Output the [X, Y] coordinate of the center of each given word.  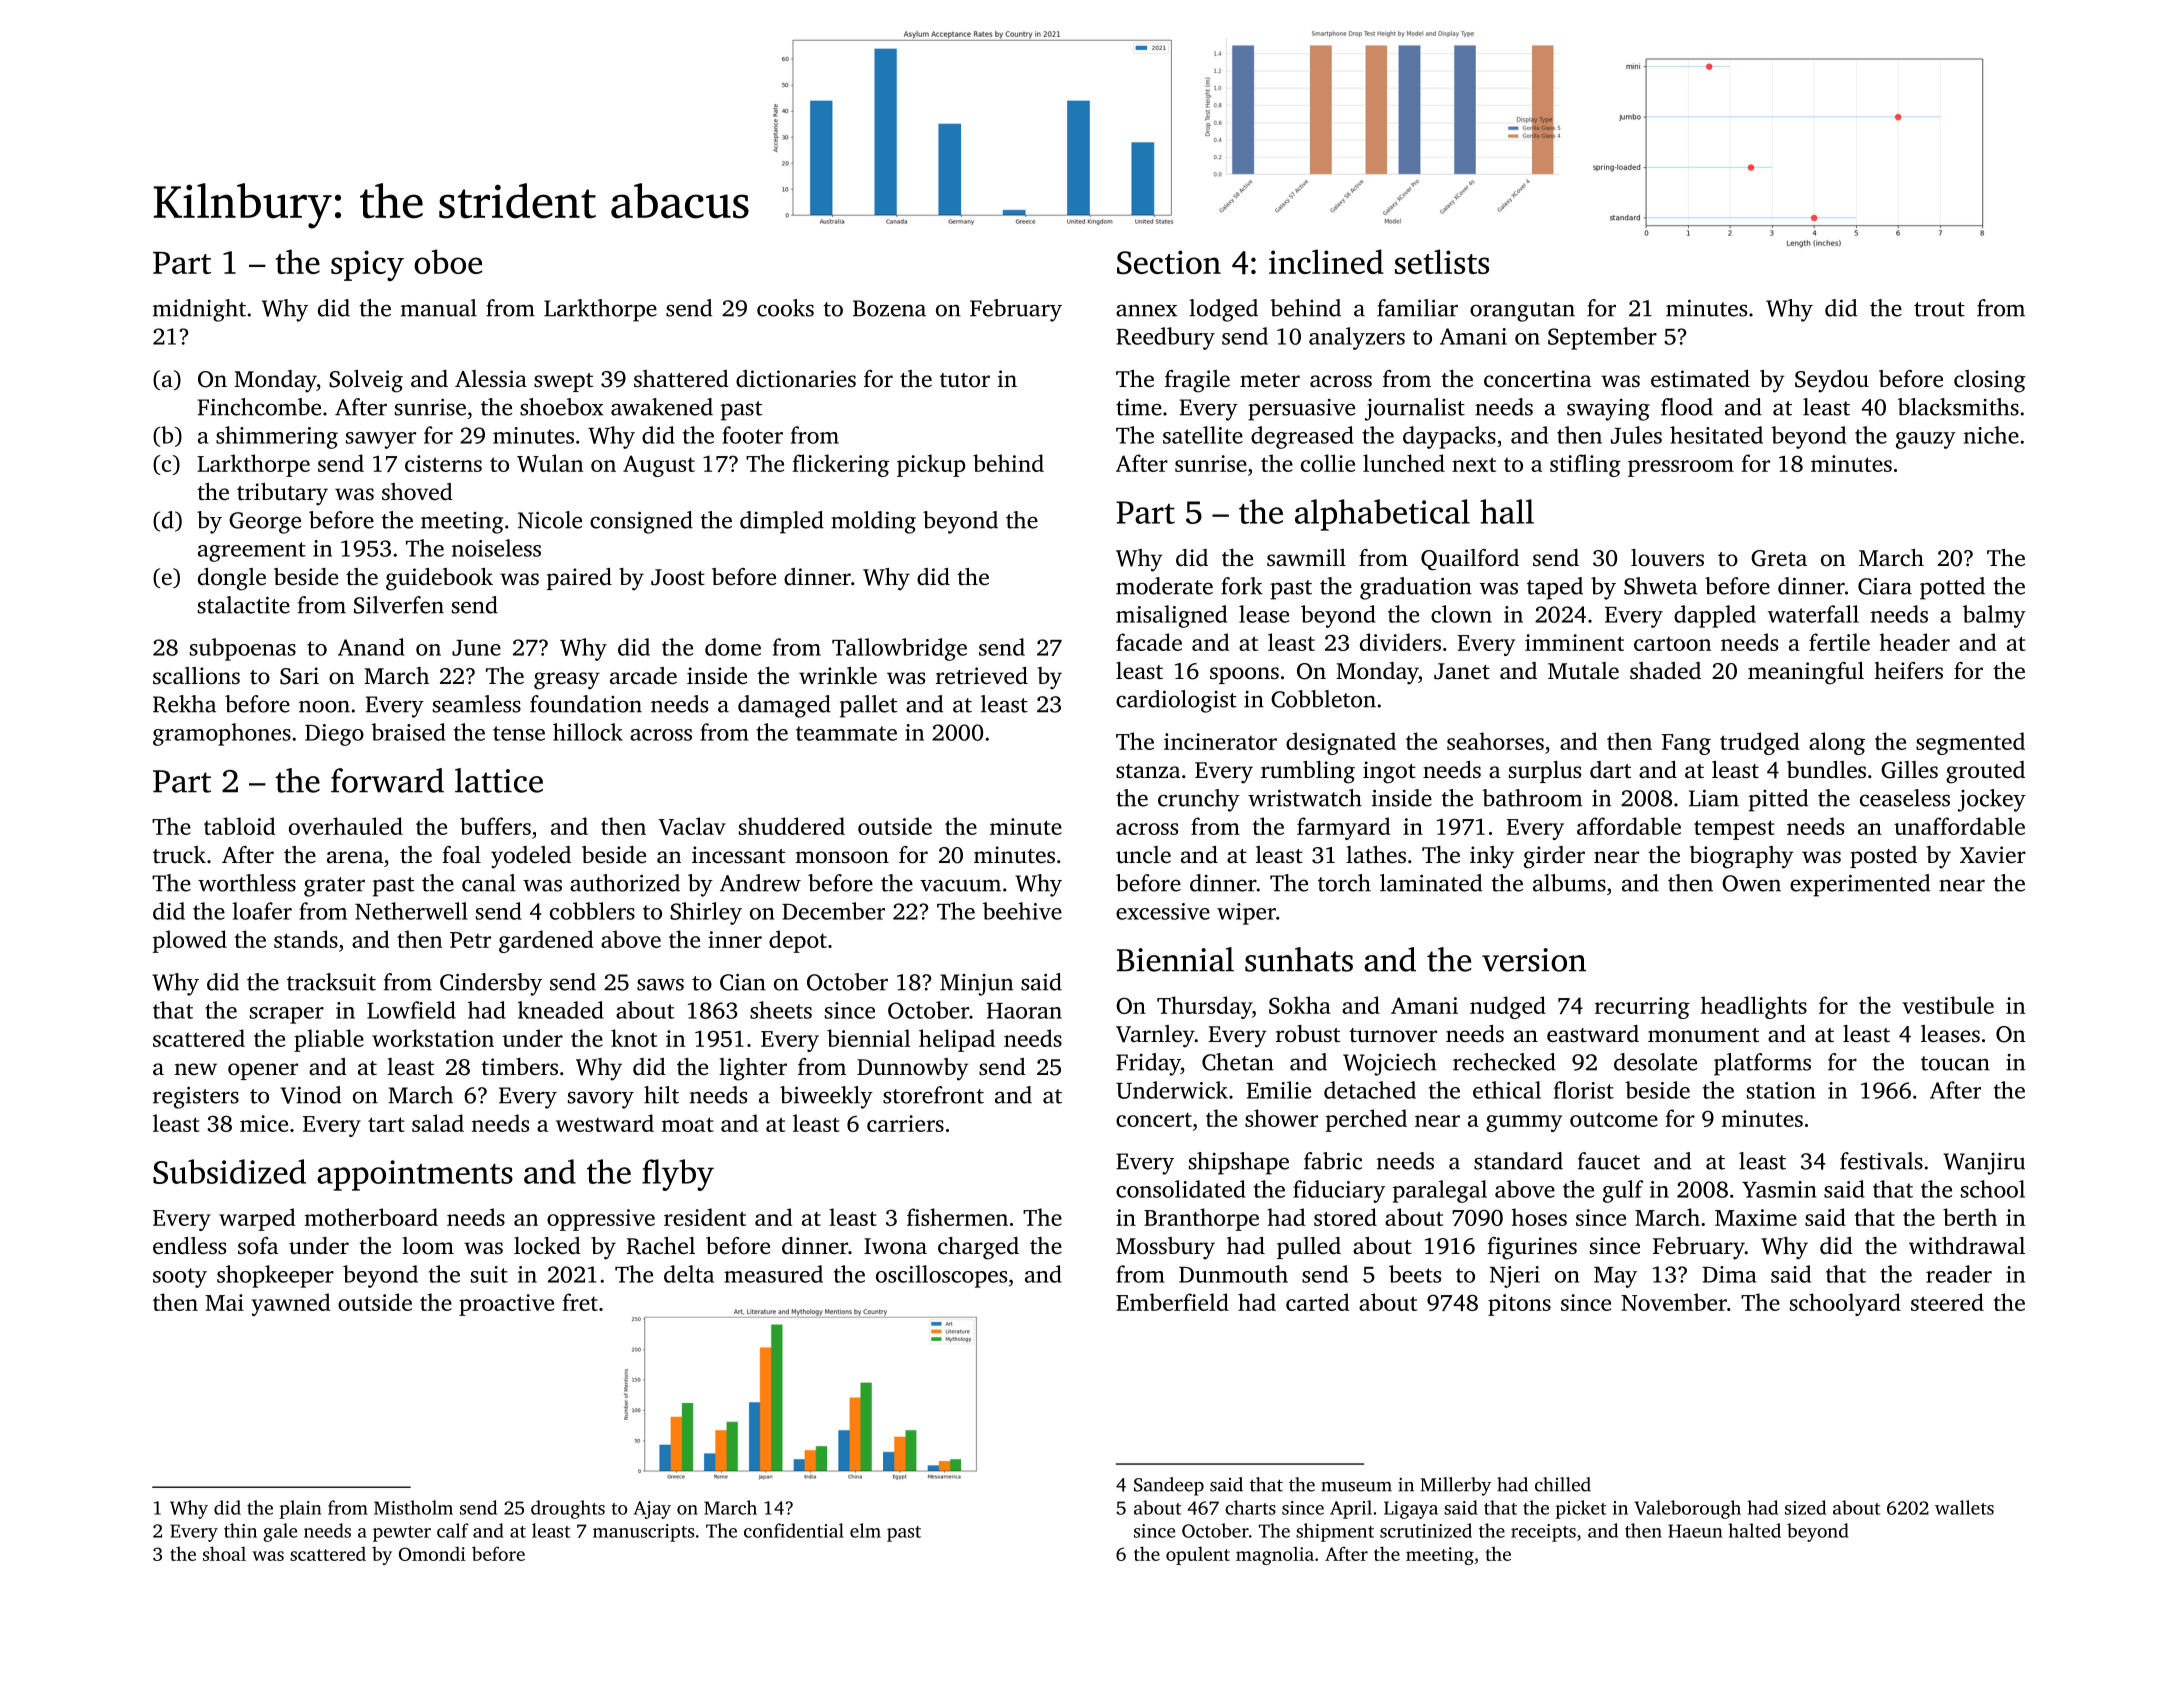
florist [1584, 1090]
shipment [1335, 1532]
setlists [1442, 261]
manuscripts [643, 1533]
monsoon [842, 857]
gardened [546, 941]
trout [1939, 309]
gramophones [222, 734]
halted [1754, 1530]
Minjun [976, 985]
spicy [367, 265]
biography [1742, 857]
